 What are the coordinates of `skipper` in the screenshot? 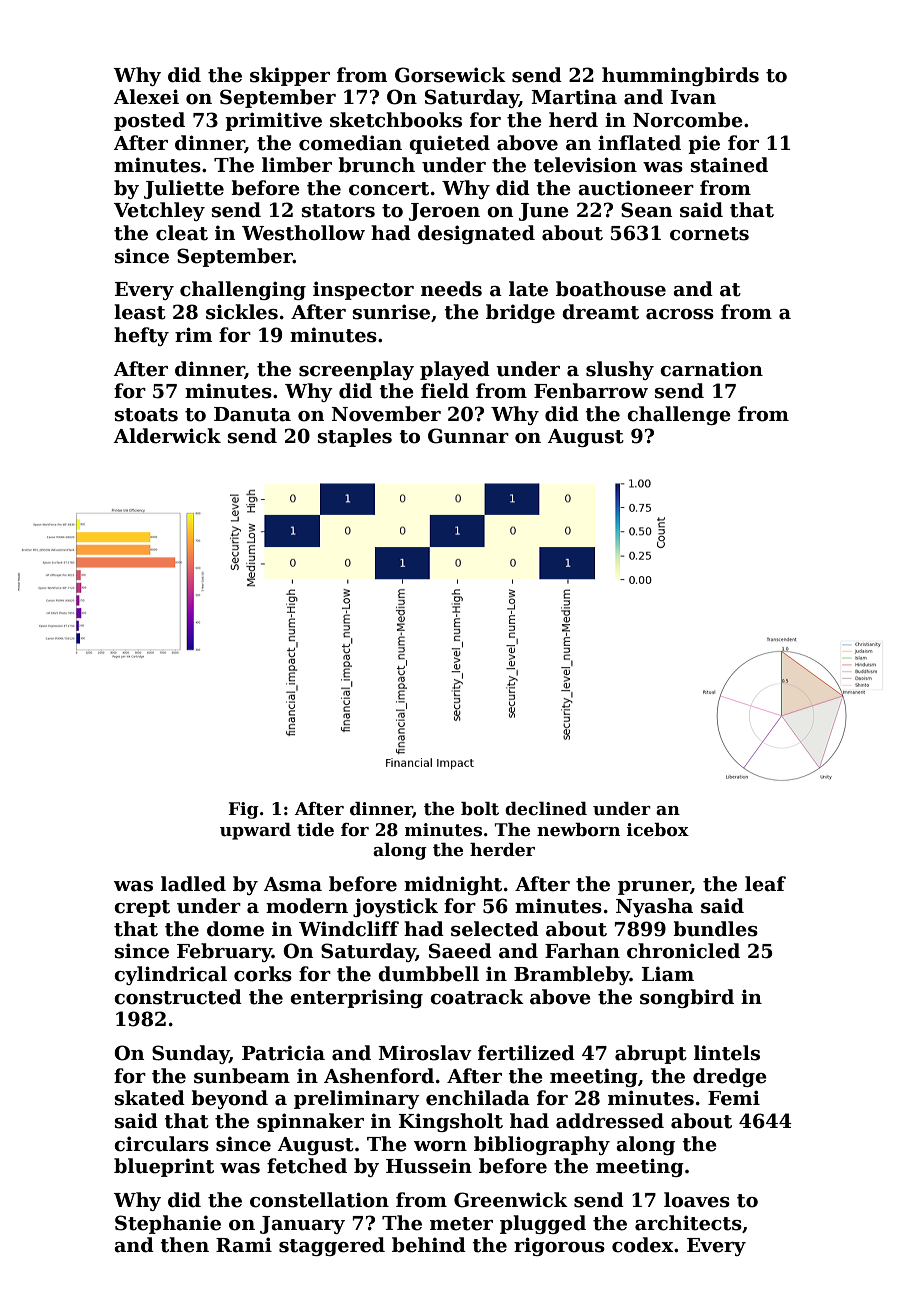 It's located at (290, 76).
